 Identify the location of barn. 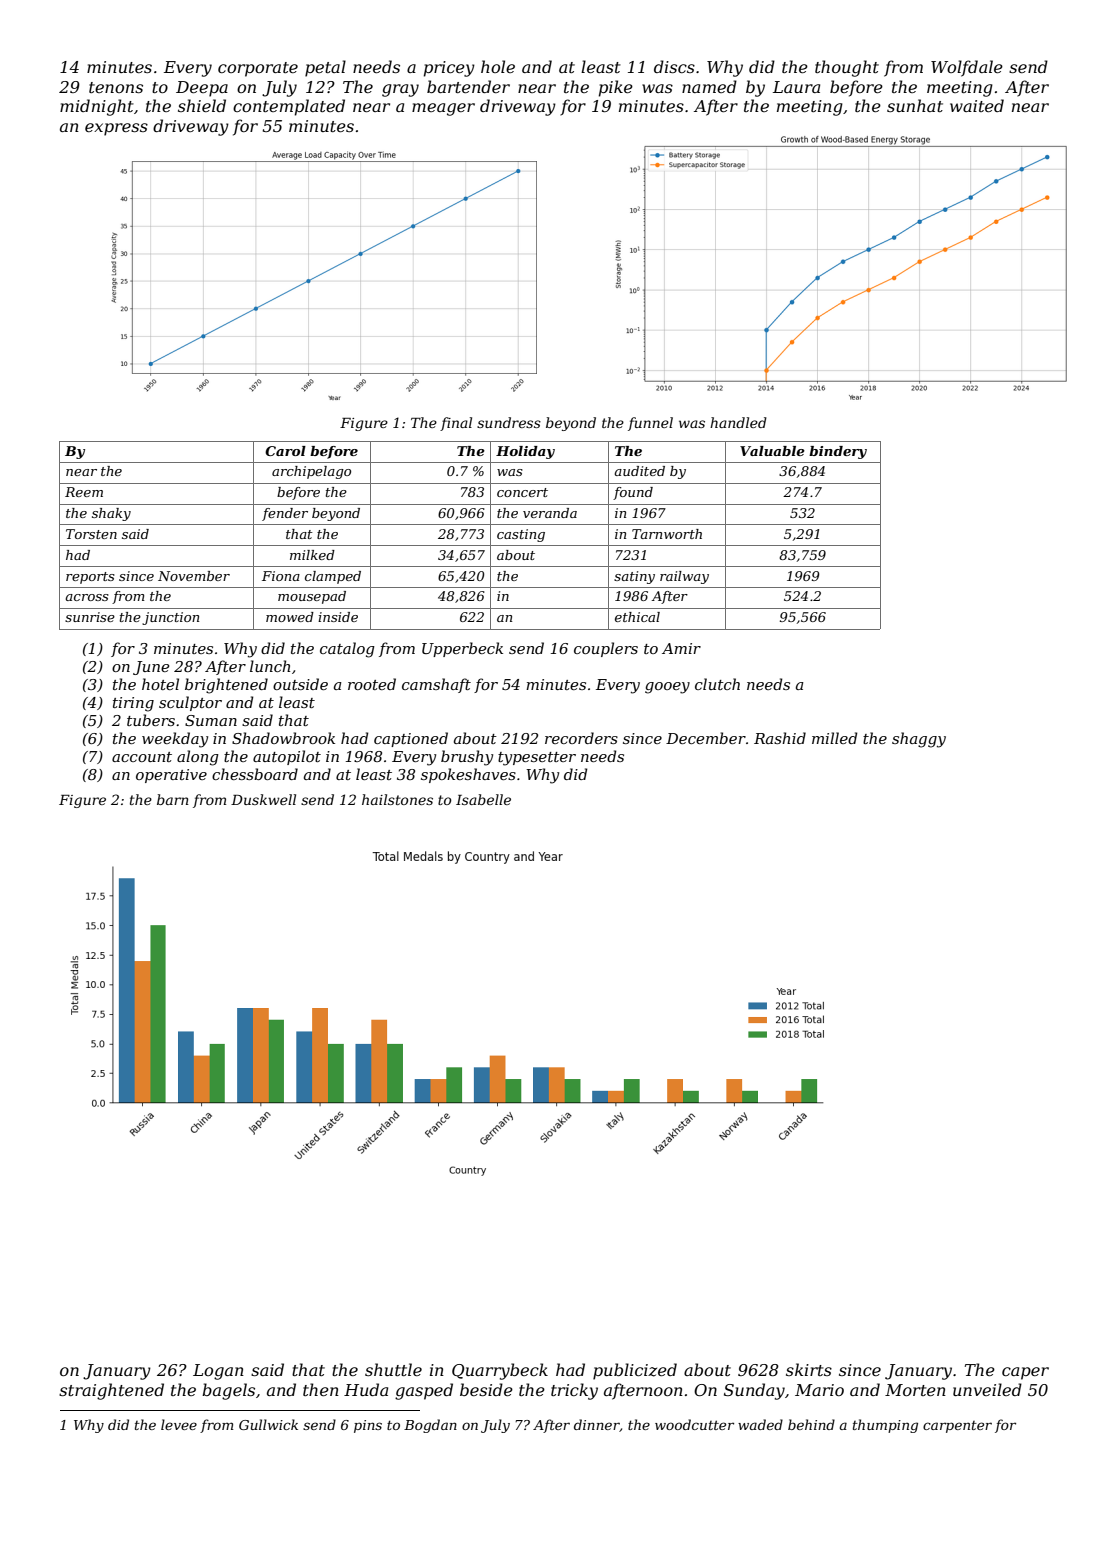
(173, 799).
